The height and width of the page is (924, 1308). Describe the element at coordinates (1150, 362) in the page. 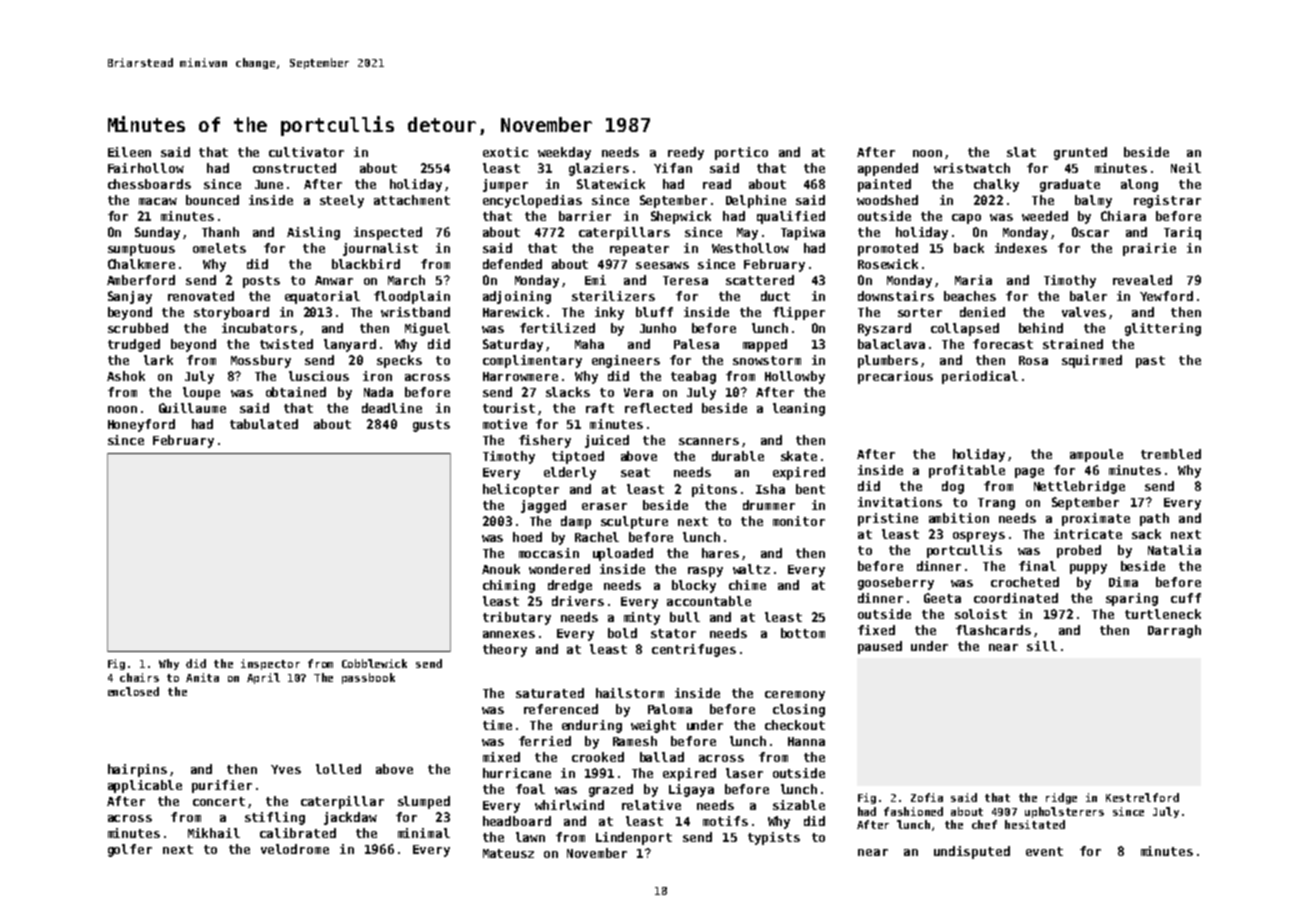

I see `past` at that location.
